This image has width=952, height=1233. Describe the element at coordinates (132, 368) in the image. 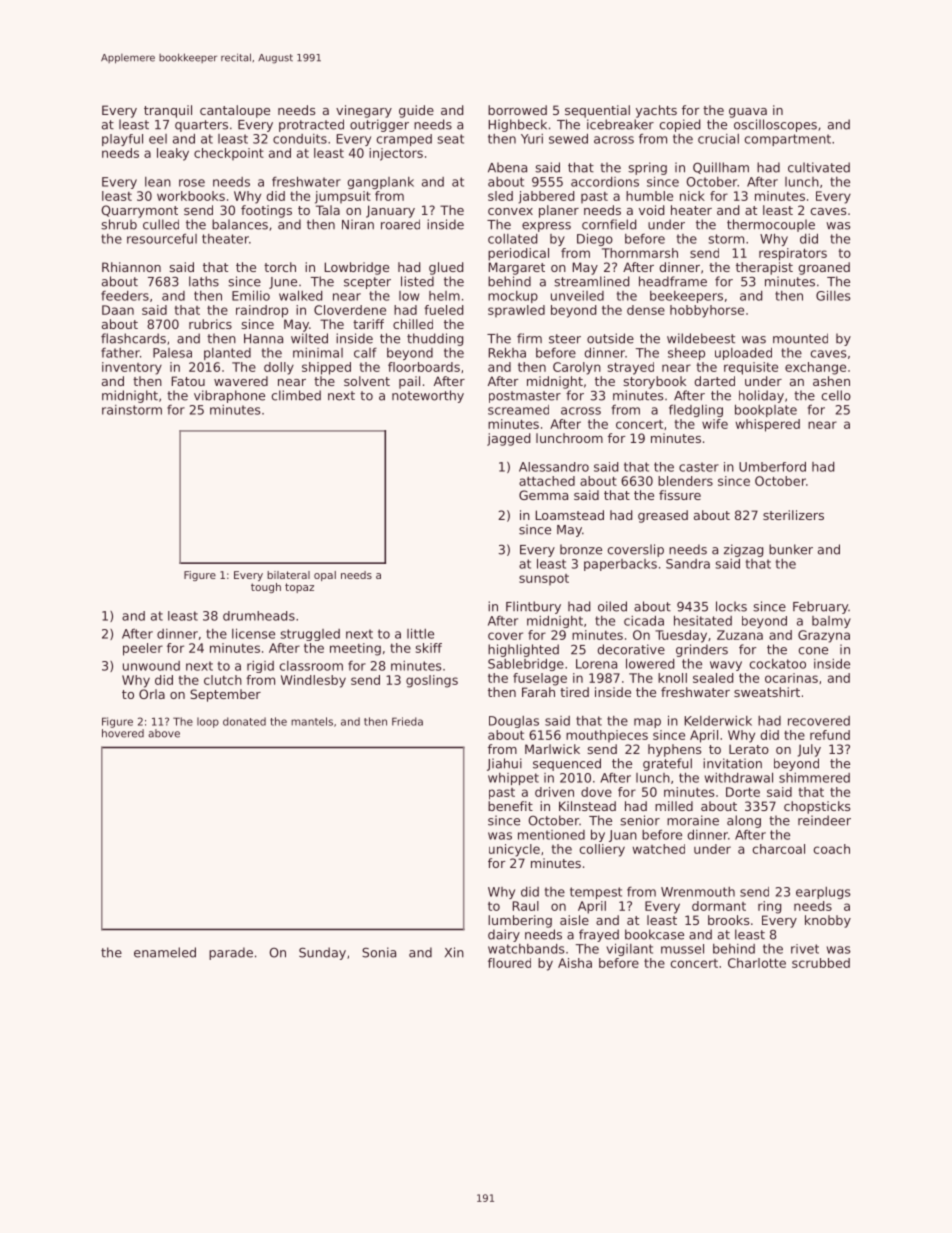

I see `inventory` at that location.
